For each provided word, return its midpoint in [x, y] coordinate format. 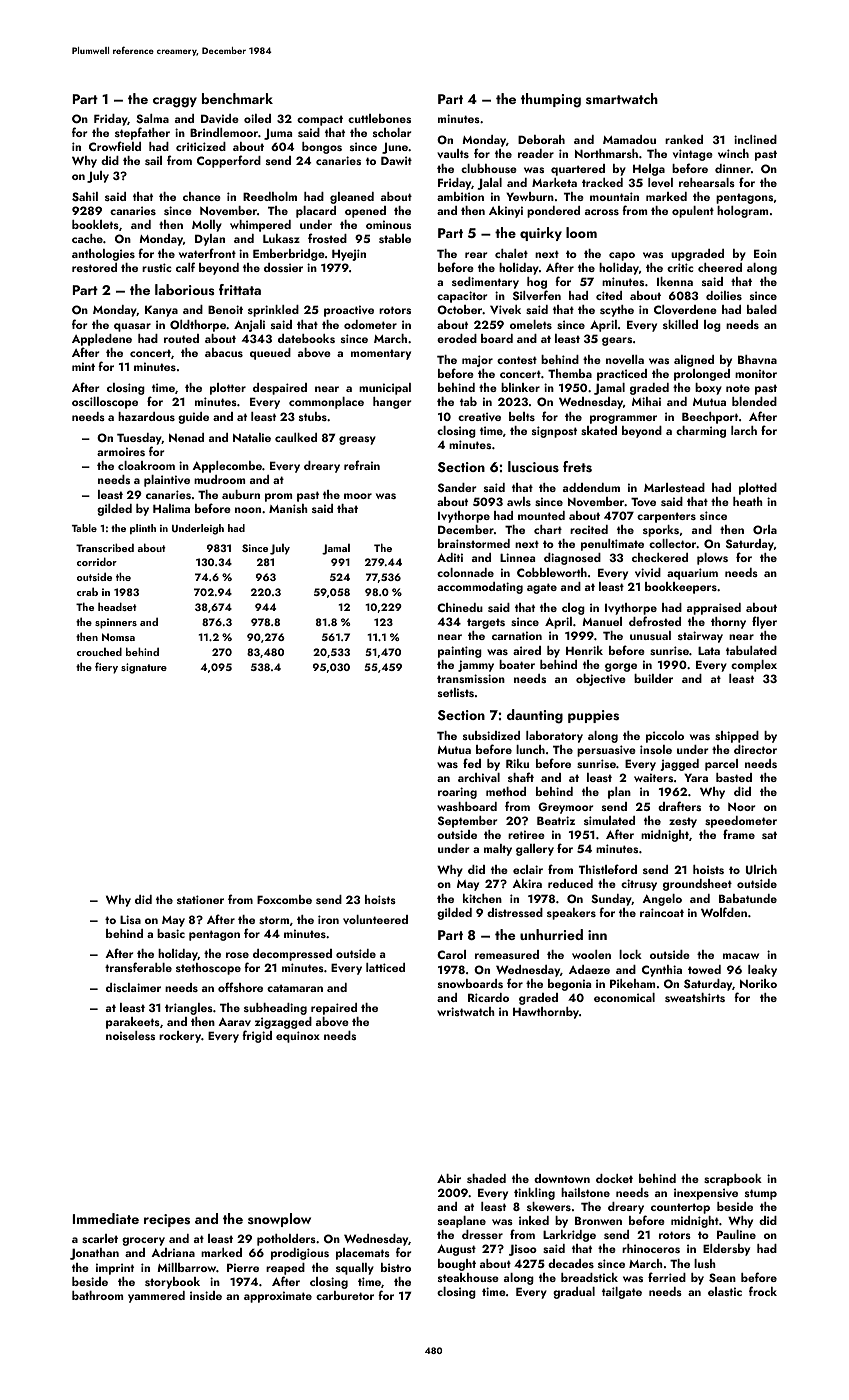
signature [144, 668]
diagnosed [572, 559]
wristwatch [466, 1011]
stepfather [142, 133]
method [506, 791]
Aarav [234, 1021]
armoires [121, 451]
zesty [683, 822]
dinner [733, 168]
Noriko [758, 983]
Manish [288, 508]
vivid [648, 572]
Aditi [450, 557]
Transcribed [105, 547]
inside [206, 1295]
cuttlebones [379, 118]
